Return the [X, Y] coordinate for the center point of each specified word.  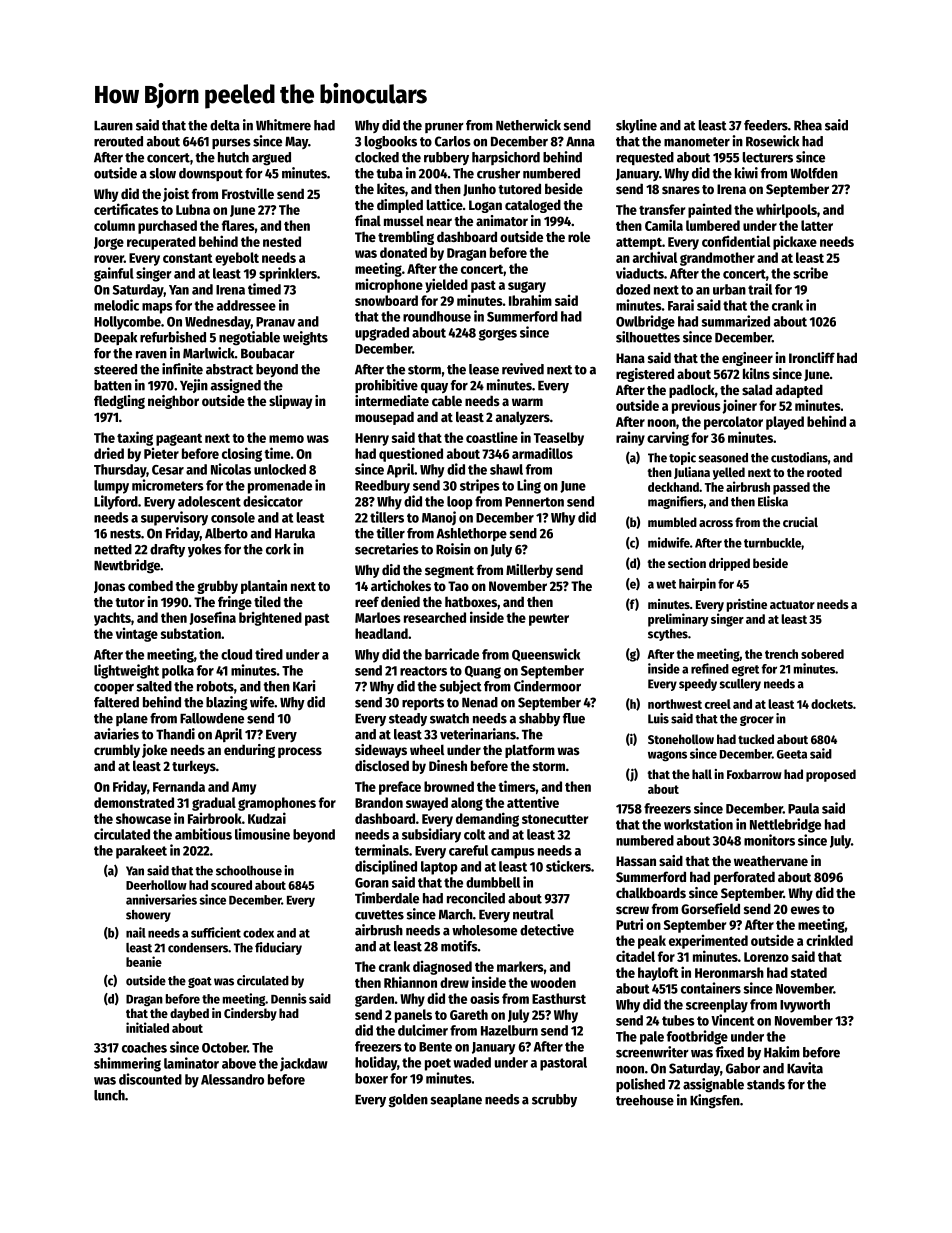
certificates [126, 209]
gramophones [277, 804]
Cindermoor [547, 686]
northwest [675, 704]
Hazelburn [509, 1030]
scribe [810, 273]
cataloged [533, 206]
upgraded [382, 334]
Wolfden [814, 173]
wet [666, 584]
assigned [236, 386]
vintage [137, 634]
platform [530, 751]
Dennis [289, 998]
